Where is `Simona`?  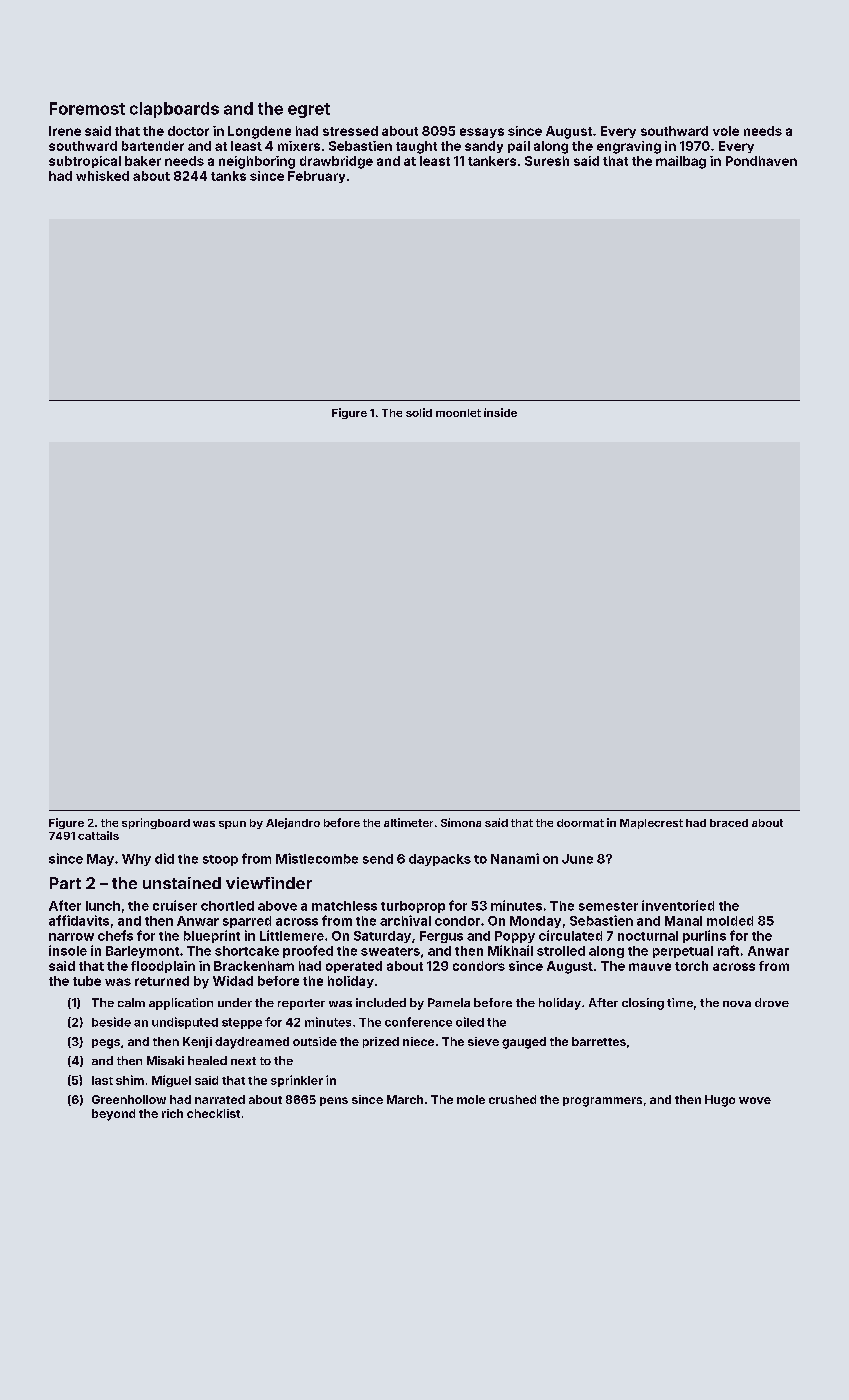 Simona is located at coordinates (461, 822).
